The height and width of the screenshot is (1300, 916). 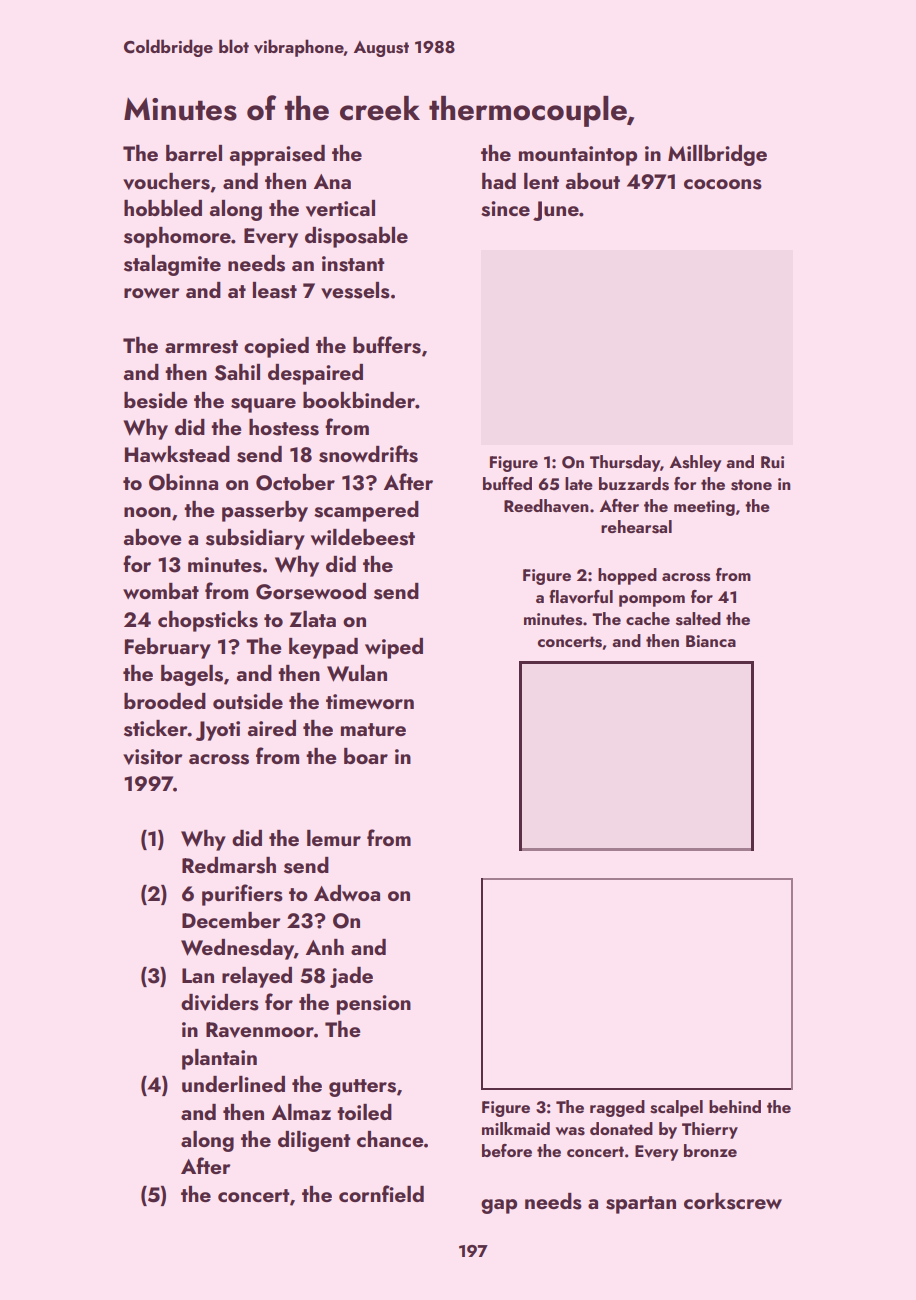 I want to click on Obinna, so click(x=183, y=482).
